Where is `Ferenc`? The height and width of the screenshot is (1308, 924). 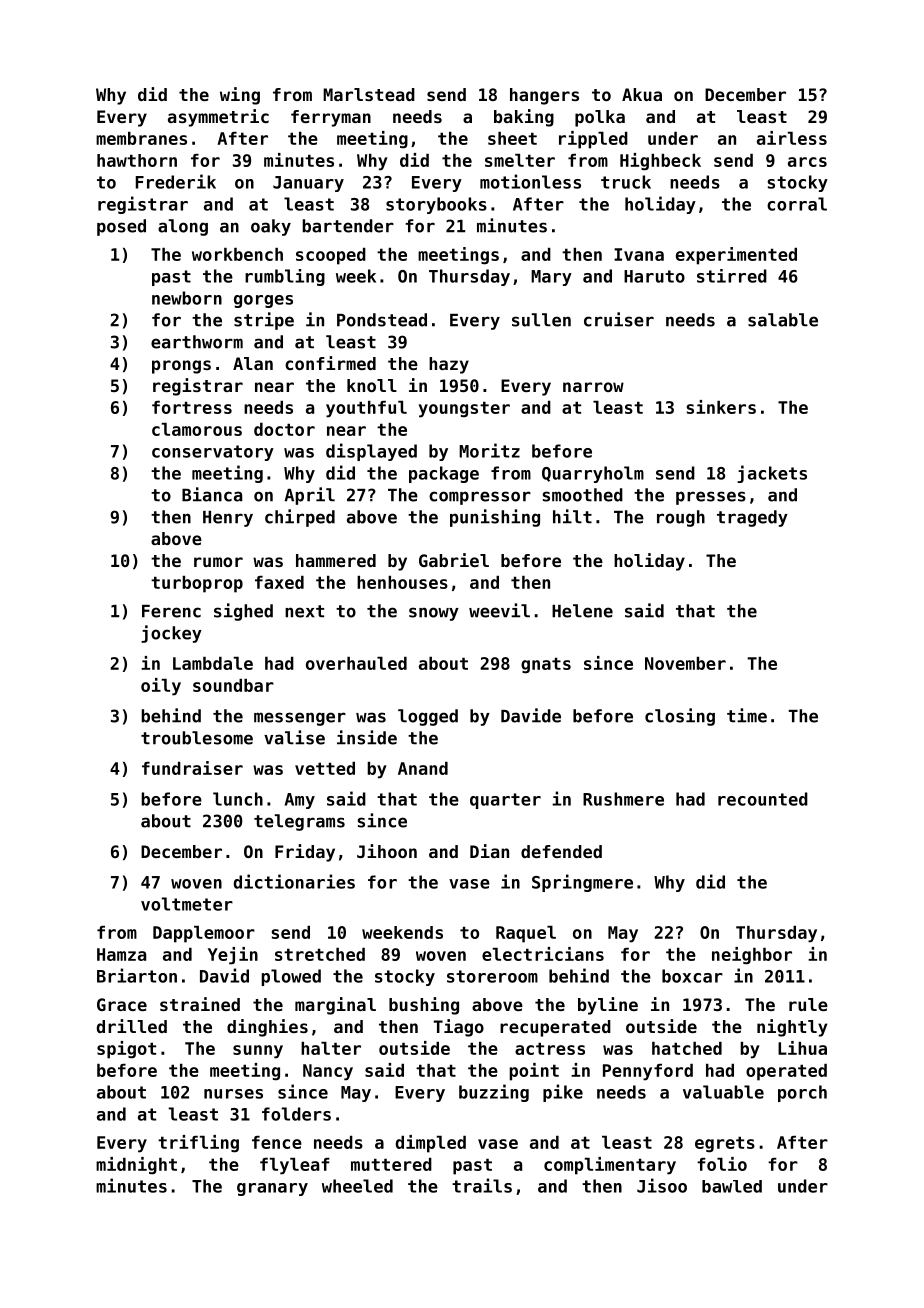
Ferenc is located at coordinates (171, 611).
